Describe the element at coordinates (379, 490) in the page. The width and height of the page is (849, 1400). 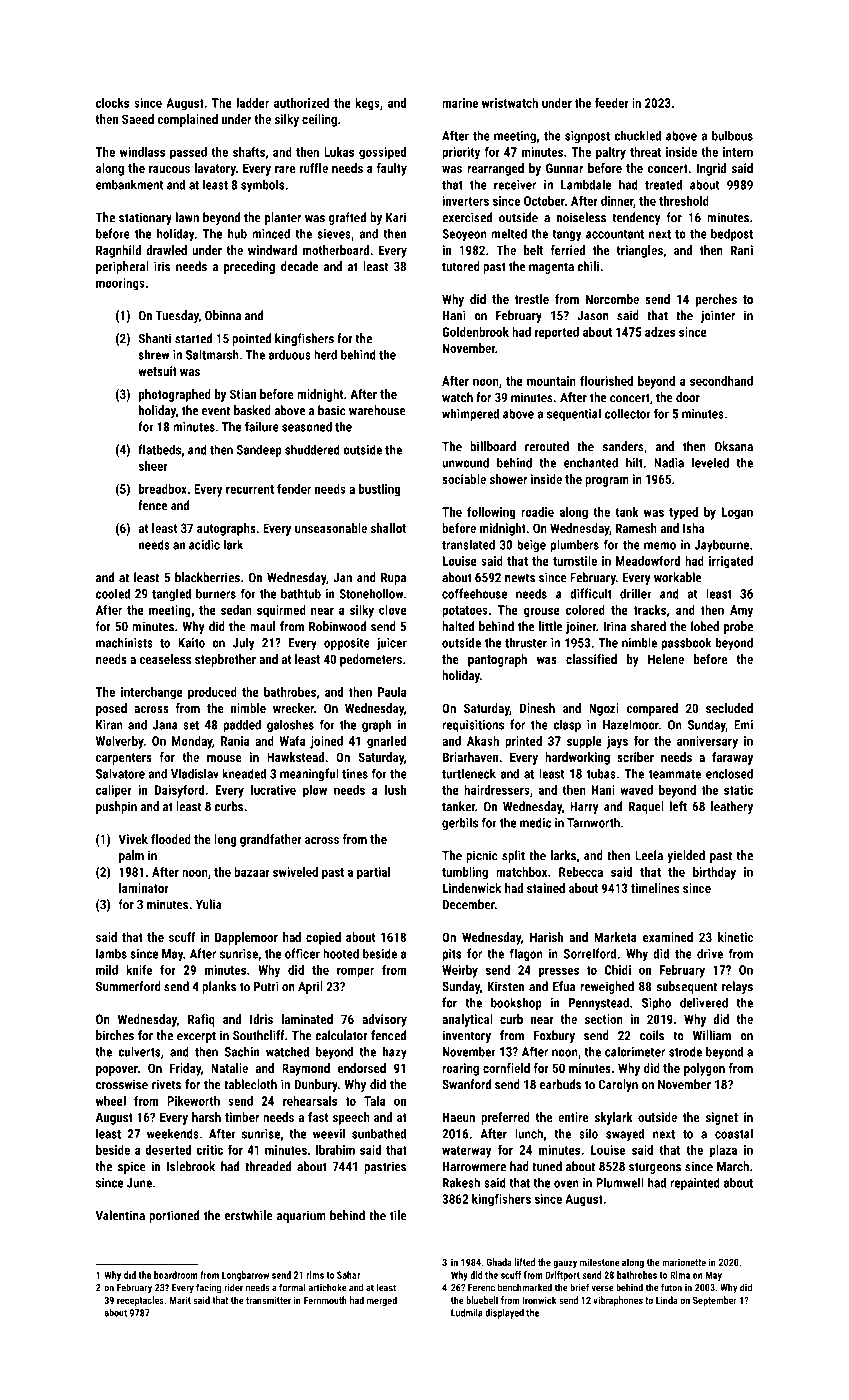
I see `bustling` at that location.
